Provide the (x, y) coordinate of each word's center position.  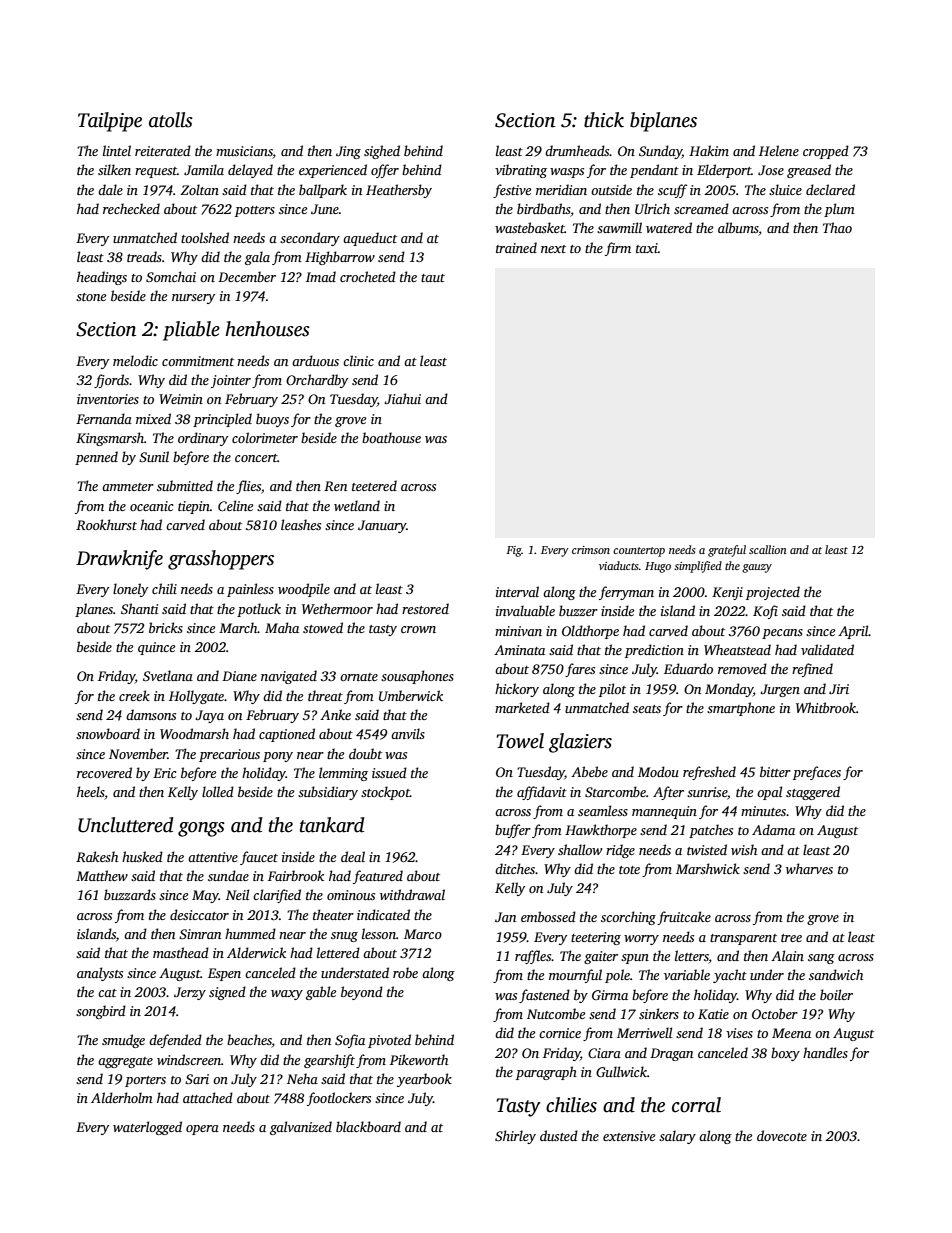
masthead (181, 952)
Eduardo (688, 668)
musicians (244, 152)
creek (134, 695)
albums (738, 229)
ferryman (626, 593)
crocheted (368, 276)
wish (744, 849)
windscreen (189, 1059)
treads (144, 256)
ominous (351, 895)
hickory (517, 690)
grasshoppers (221, 560)
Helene (779, 150)
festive (512, 191)
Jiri (839, 689)
